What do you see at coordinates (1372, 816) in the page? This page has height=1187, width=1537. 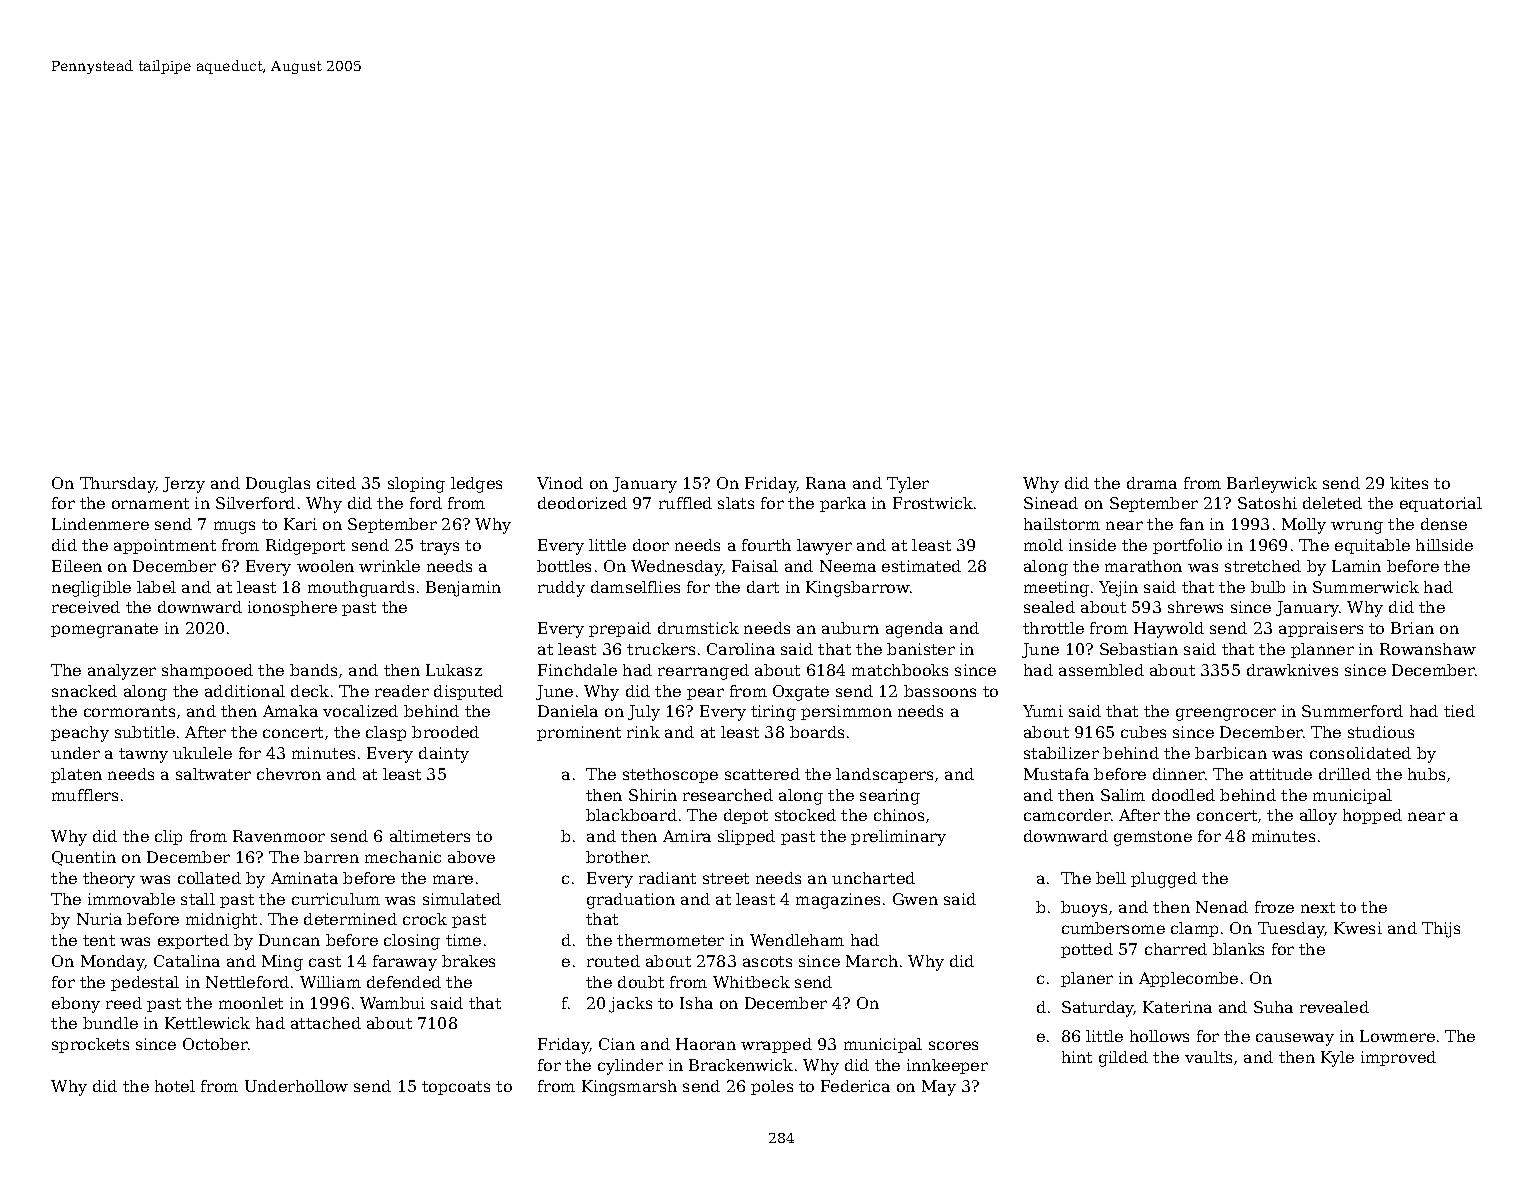 I see `hopped` at bounding box center [1372, 816].
